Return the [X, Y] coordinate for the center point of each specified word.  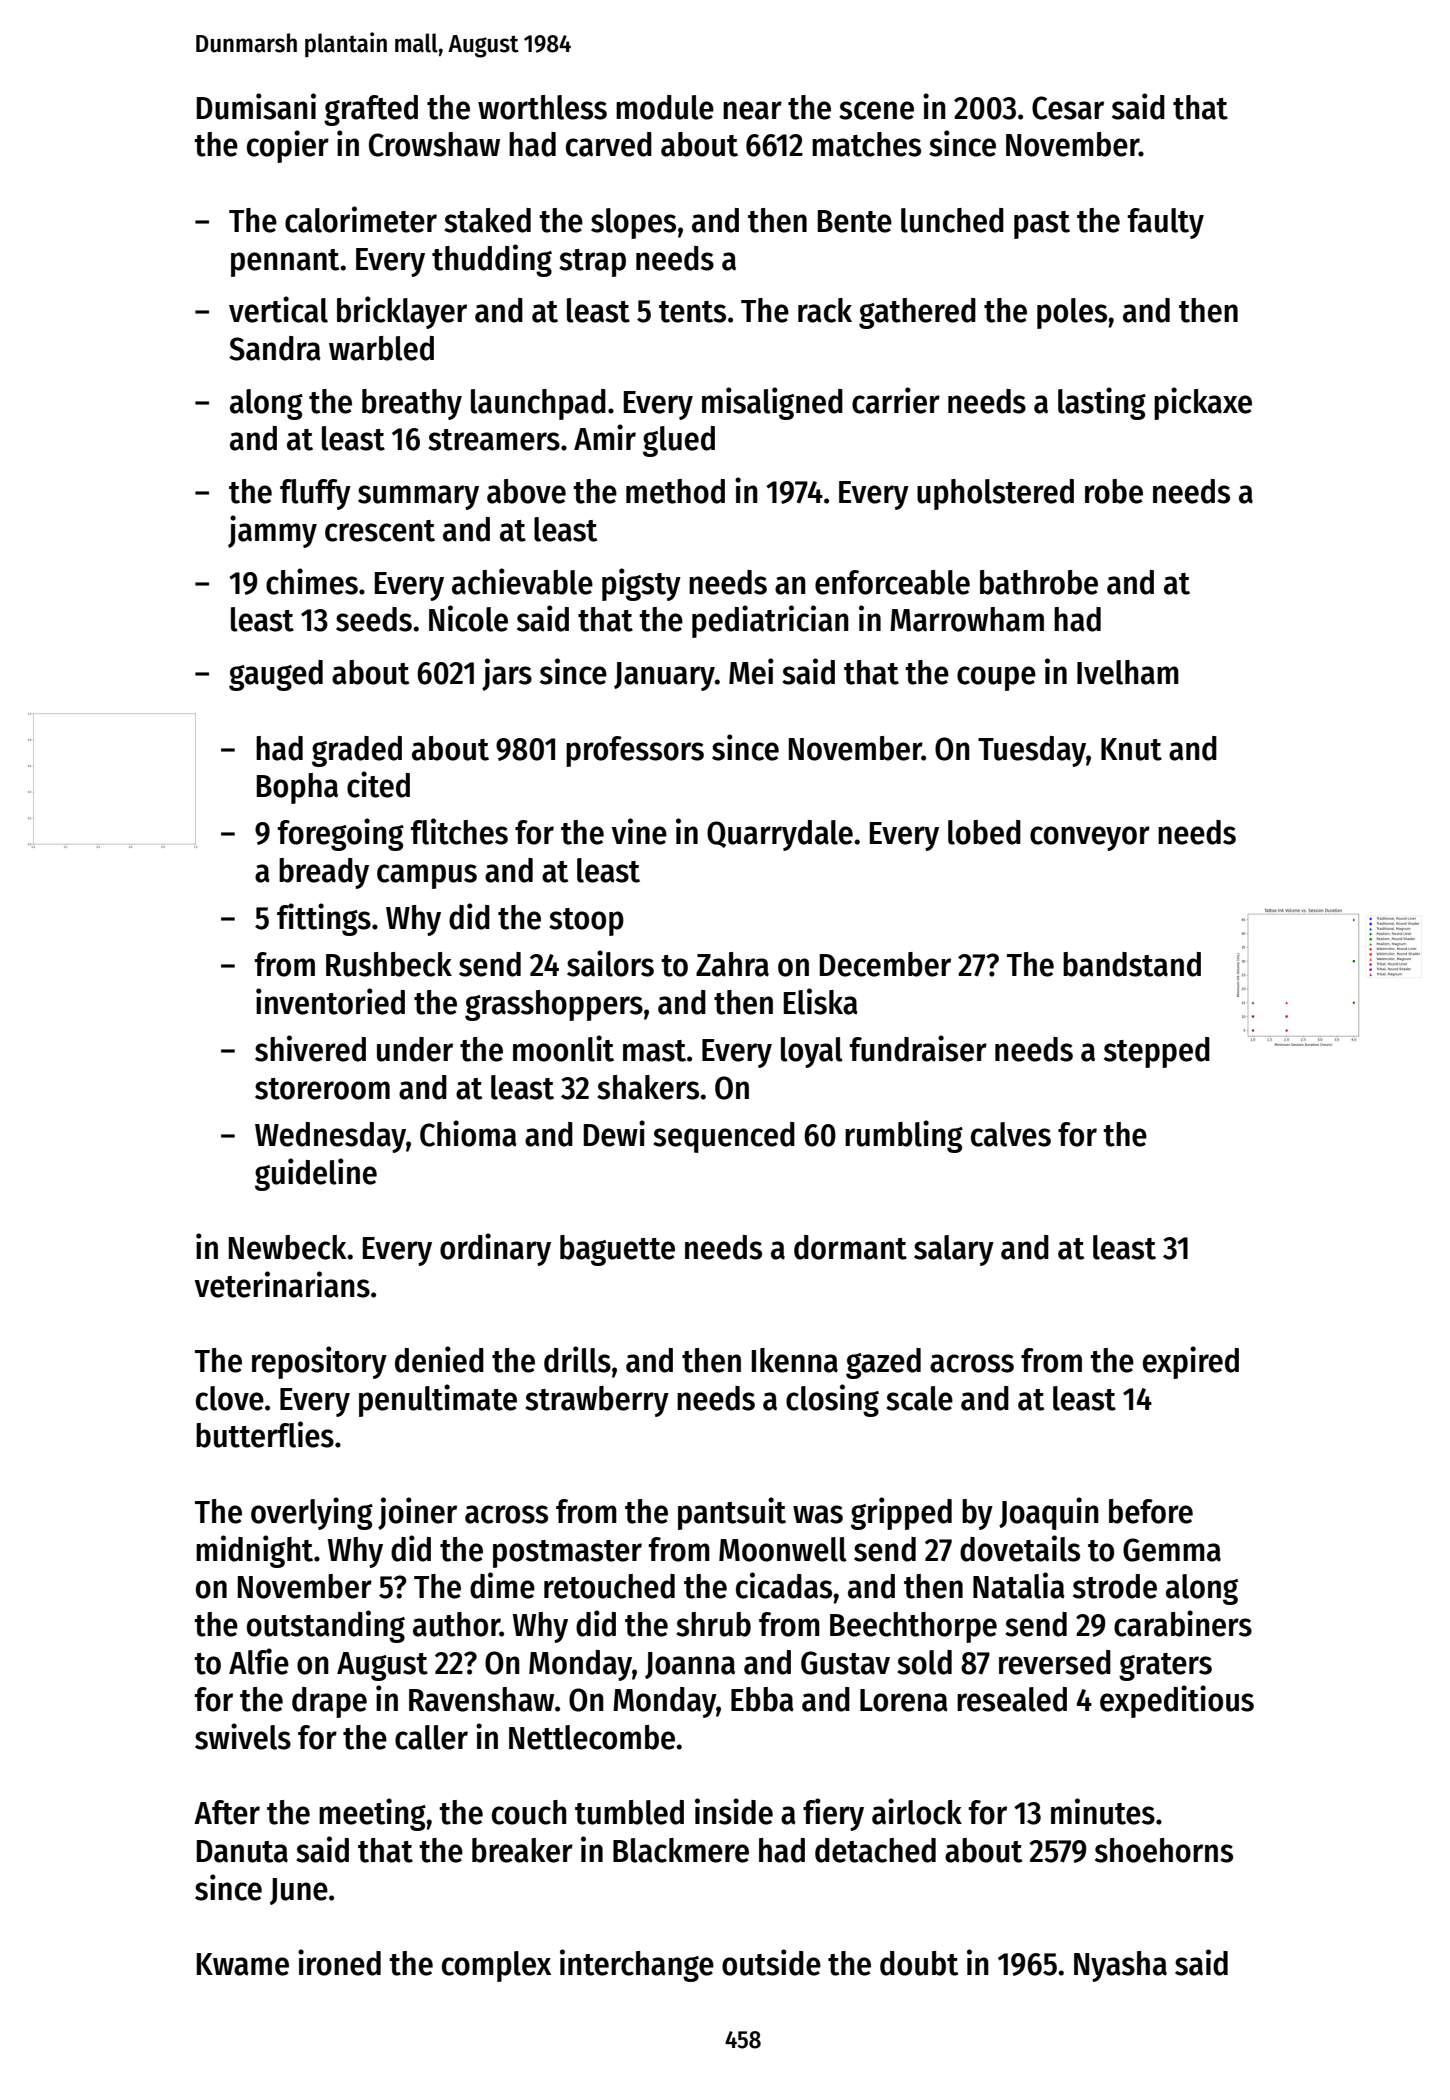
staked [487, 220]
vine [639, 831]
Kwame [243, 1964]
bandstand [1132, 964]
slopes [633, 223]
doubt [919, 1963]
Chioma [468, 1133]
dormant [850, 1247]
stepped [1157, 1052]
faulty [1166, 223]
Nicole [468, 618]
